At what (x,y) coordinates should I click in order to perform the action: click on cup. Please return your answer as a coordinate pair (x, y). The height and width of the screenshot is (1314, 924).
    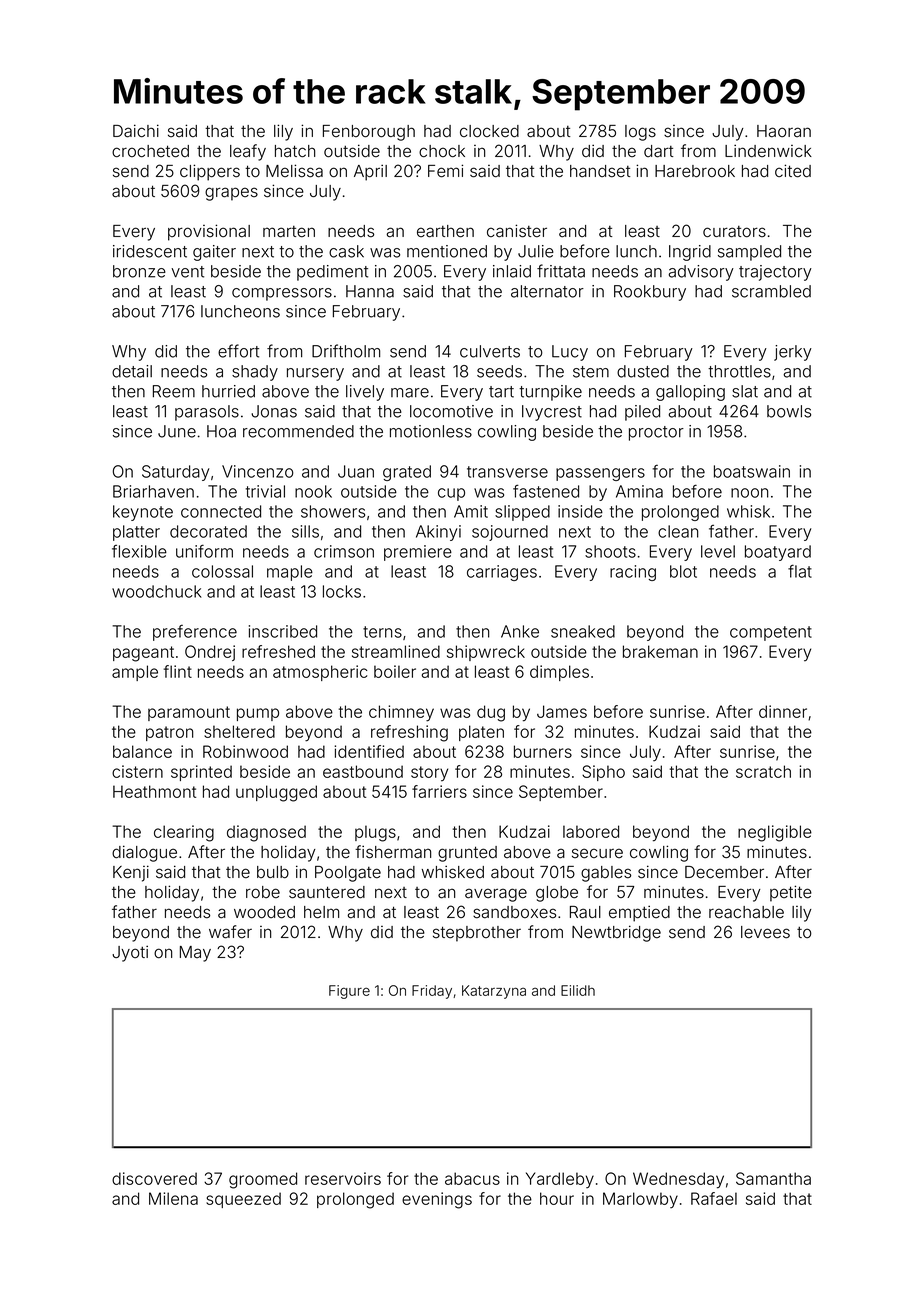
    Looking at the image, I should click on (451, 494).
